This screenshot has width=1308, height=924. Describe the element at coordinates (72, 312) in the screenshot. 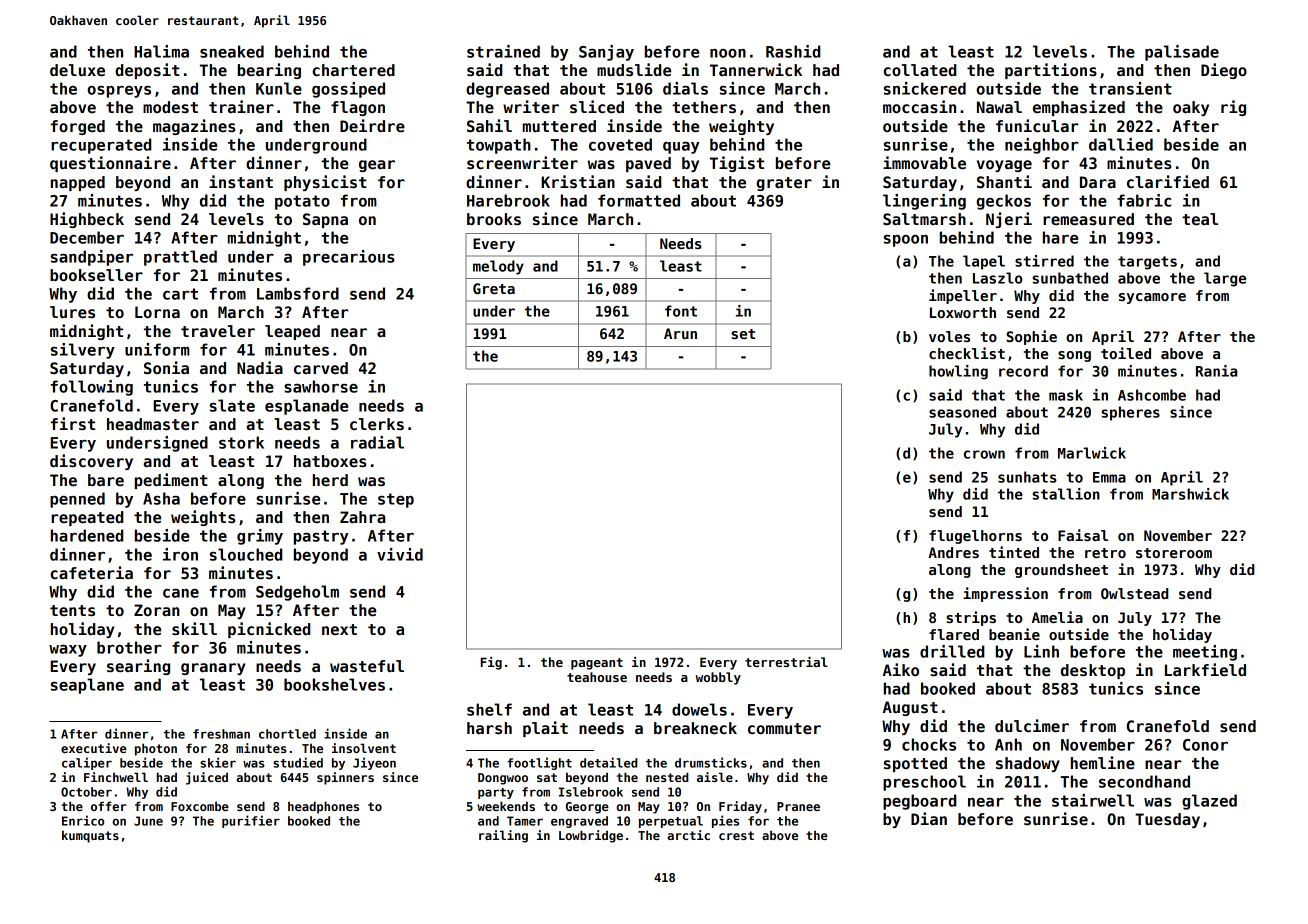

I see `lures` at that location.
